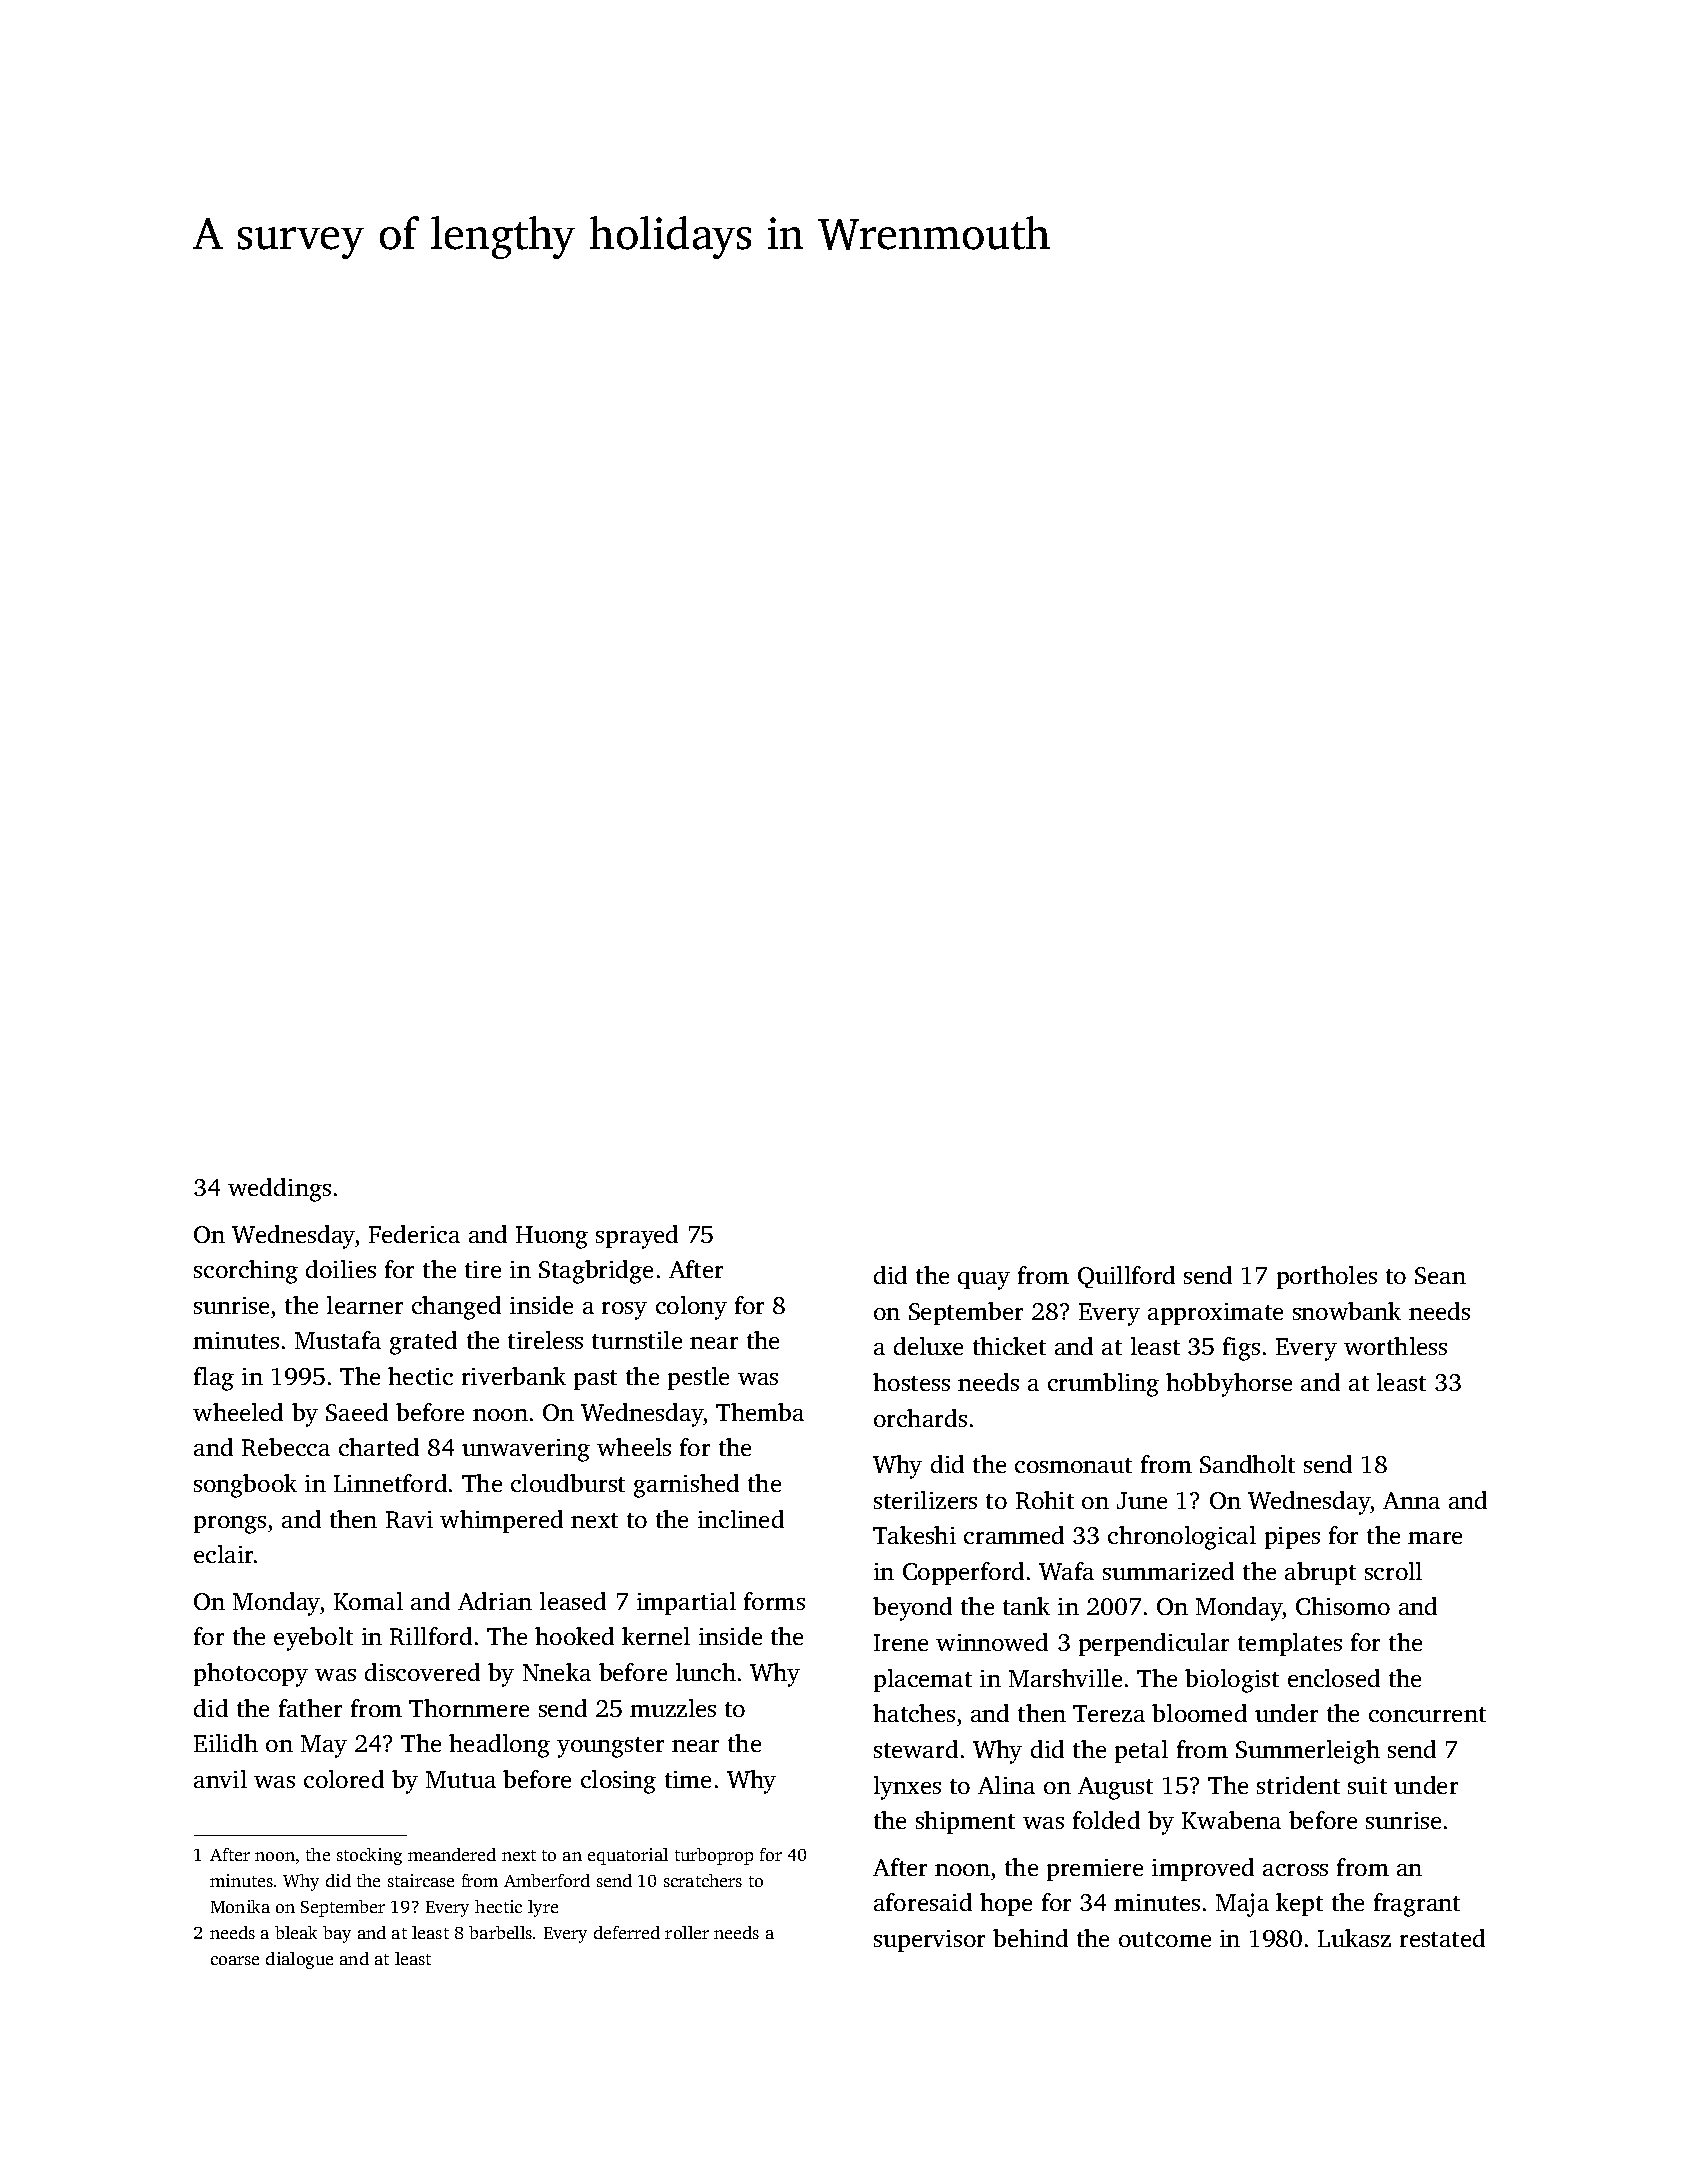 Image resolution: width=1683 pixels, height=2178 pixels. What do you see at coordinates (637, 1237) in the screenshot?
I see `sprayed` at bounding box center [637, 1237].
